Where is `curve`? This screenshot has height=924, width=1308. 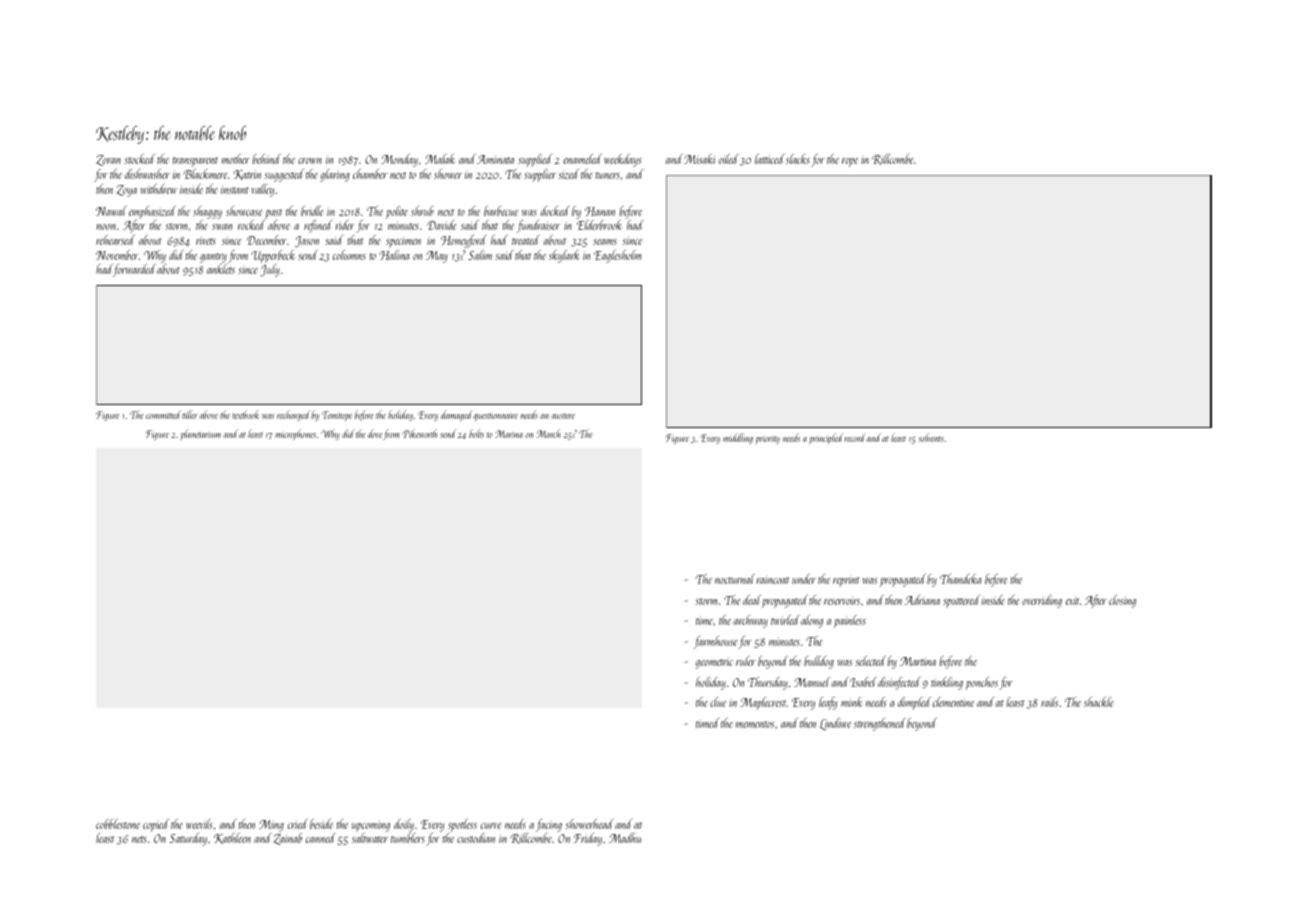 curve is located at coordinates (491, 826).
